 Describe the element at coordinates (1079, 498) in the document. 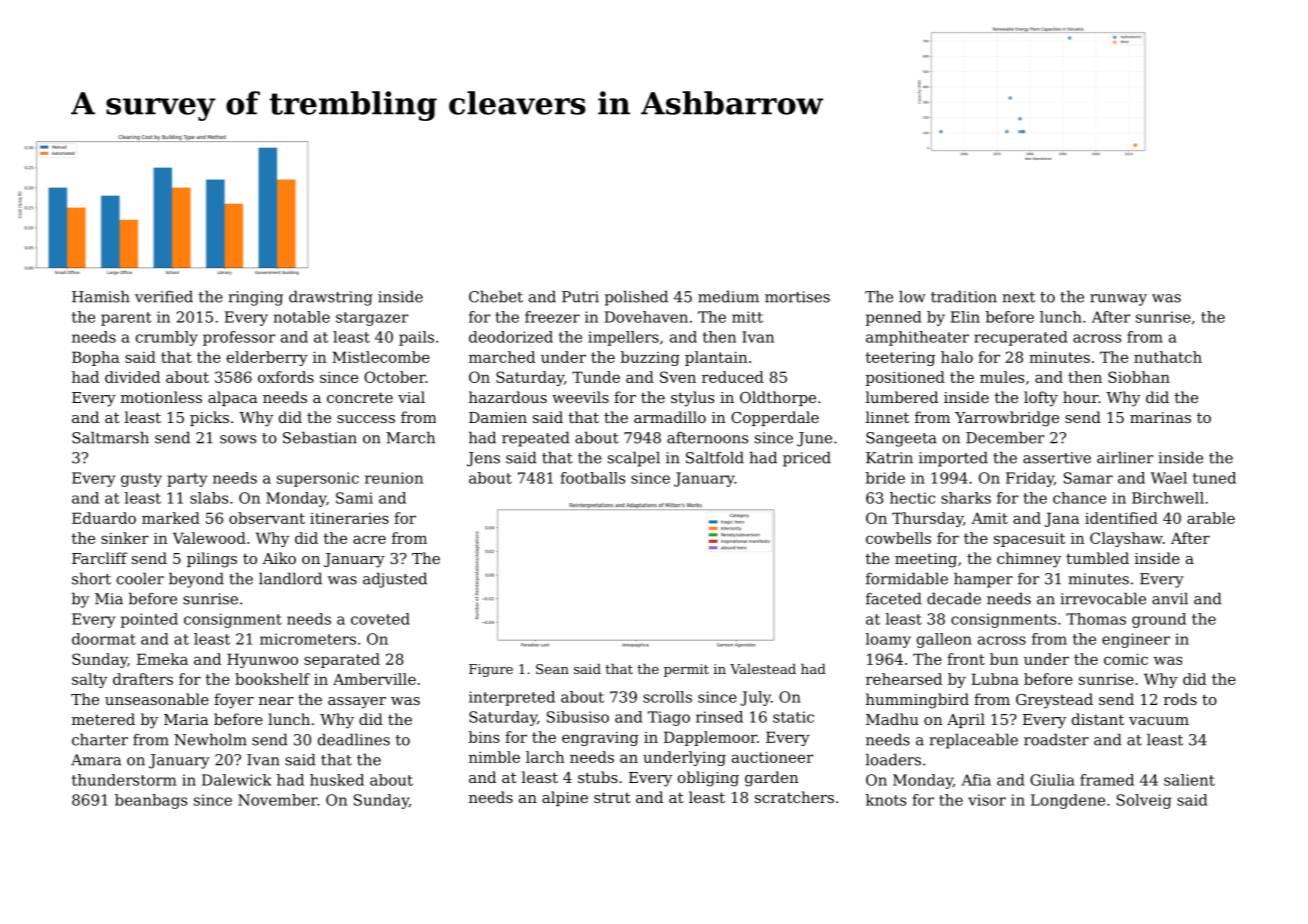

I see `chance` at that location.
